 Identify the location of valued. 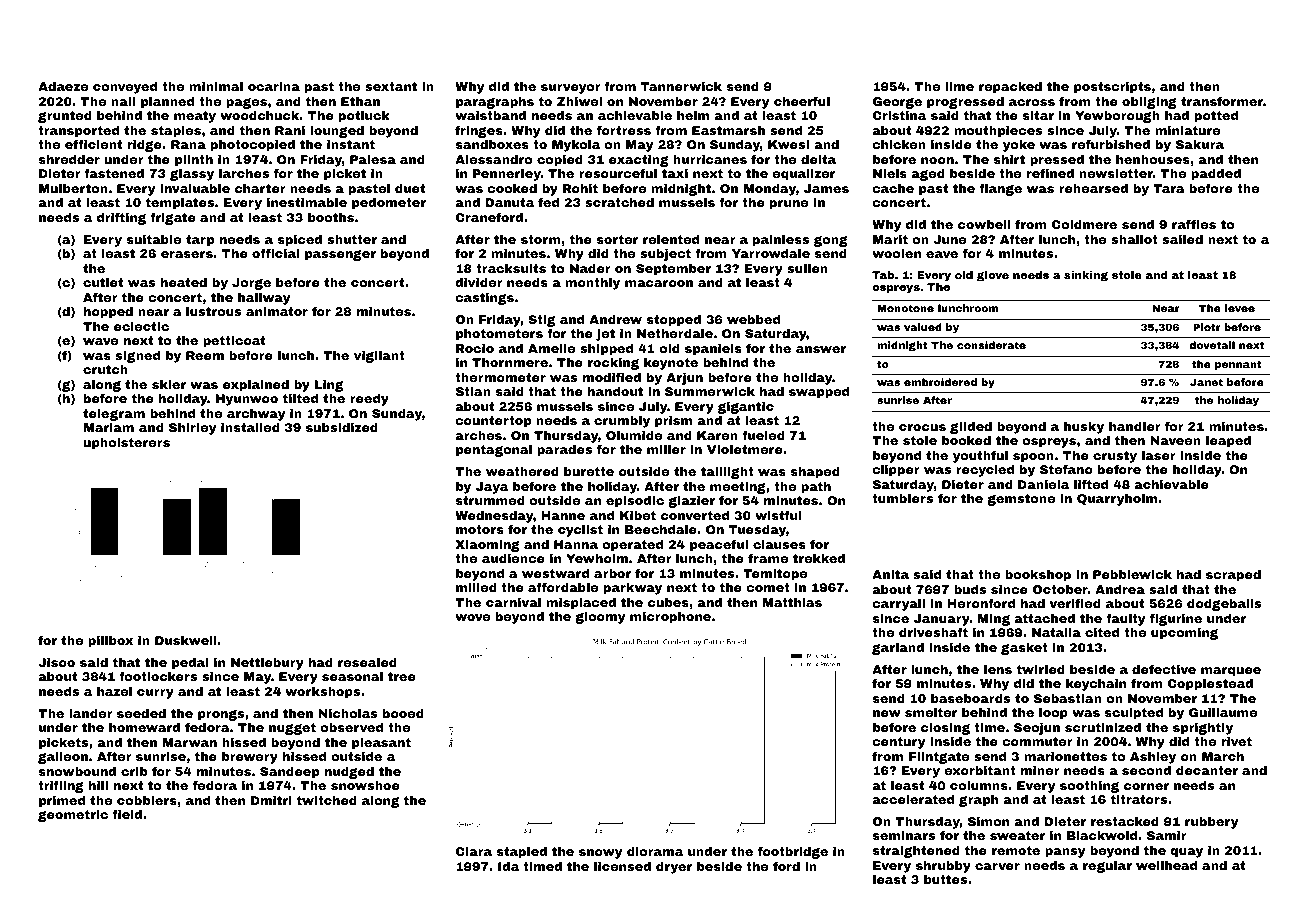
(923, 327).
